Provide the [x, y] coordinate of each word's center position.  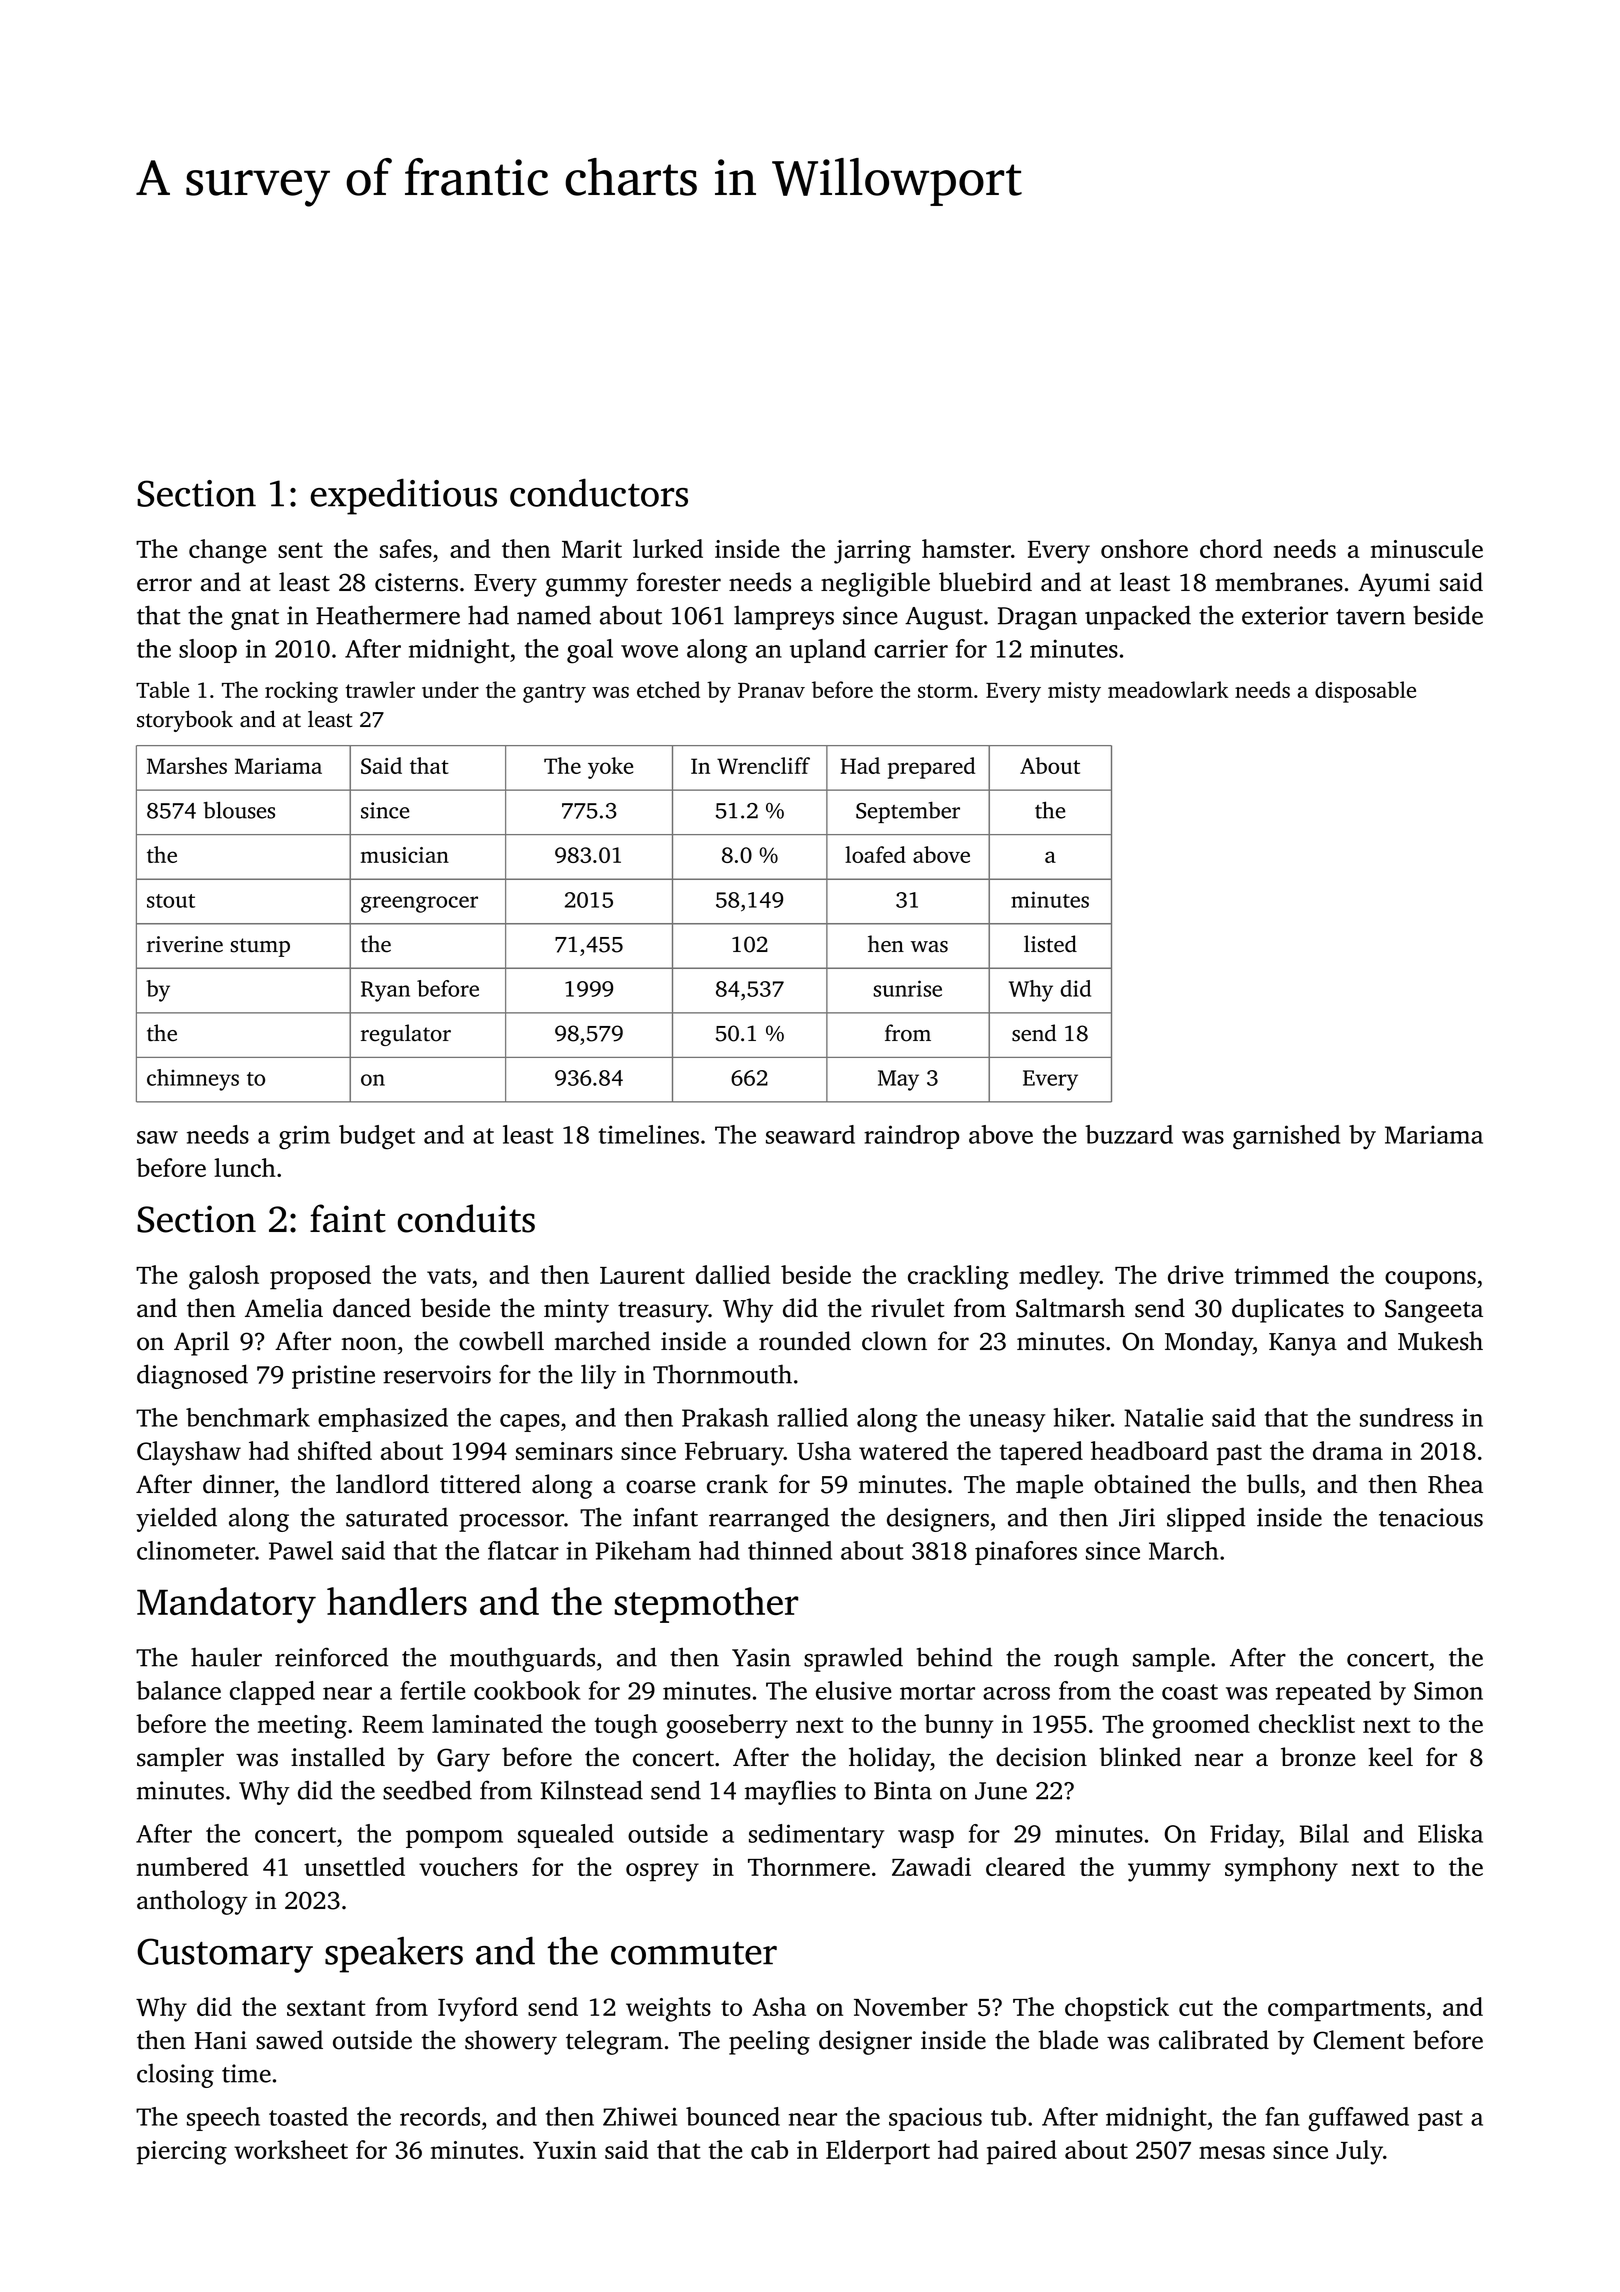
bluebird [985, 582]
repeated [1323, 1693]
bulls [1273, 1484]
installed [338, 1757]
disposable [1365, 692]
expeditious [404, 497]
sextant [326, 2008]
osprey [662, 1872]
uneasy [1007, 1423]
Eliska [1450, 1833]
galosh [224, 1277]
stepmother [706, 1605]
